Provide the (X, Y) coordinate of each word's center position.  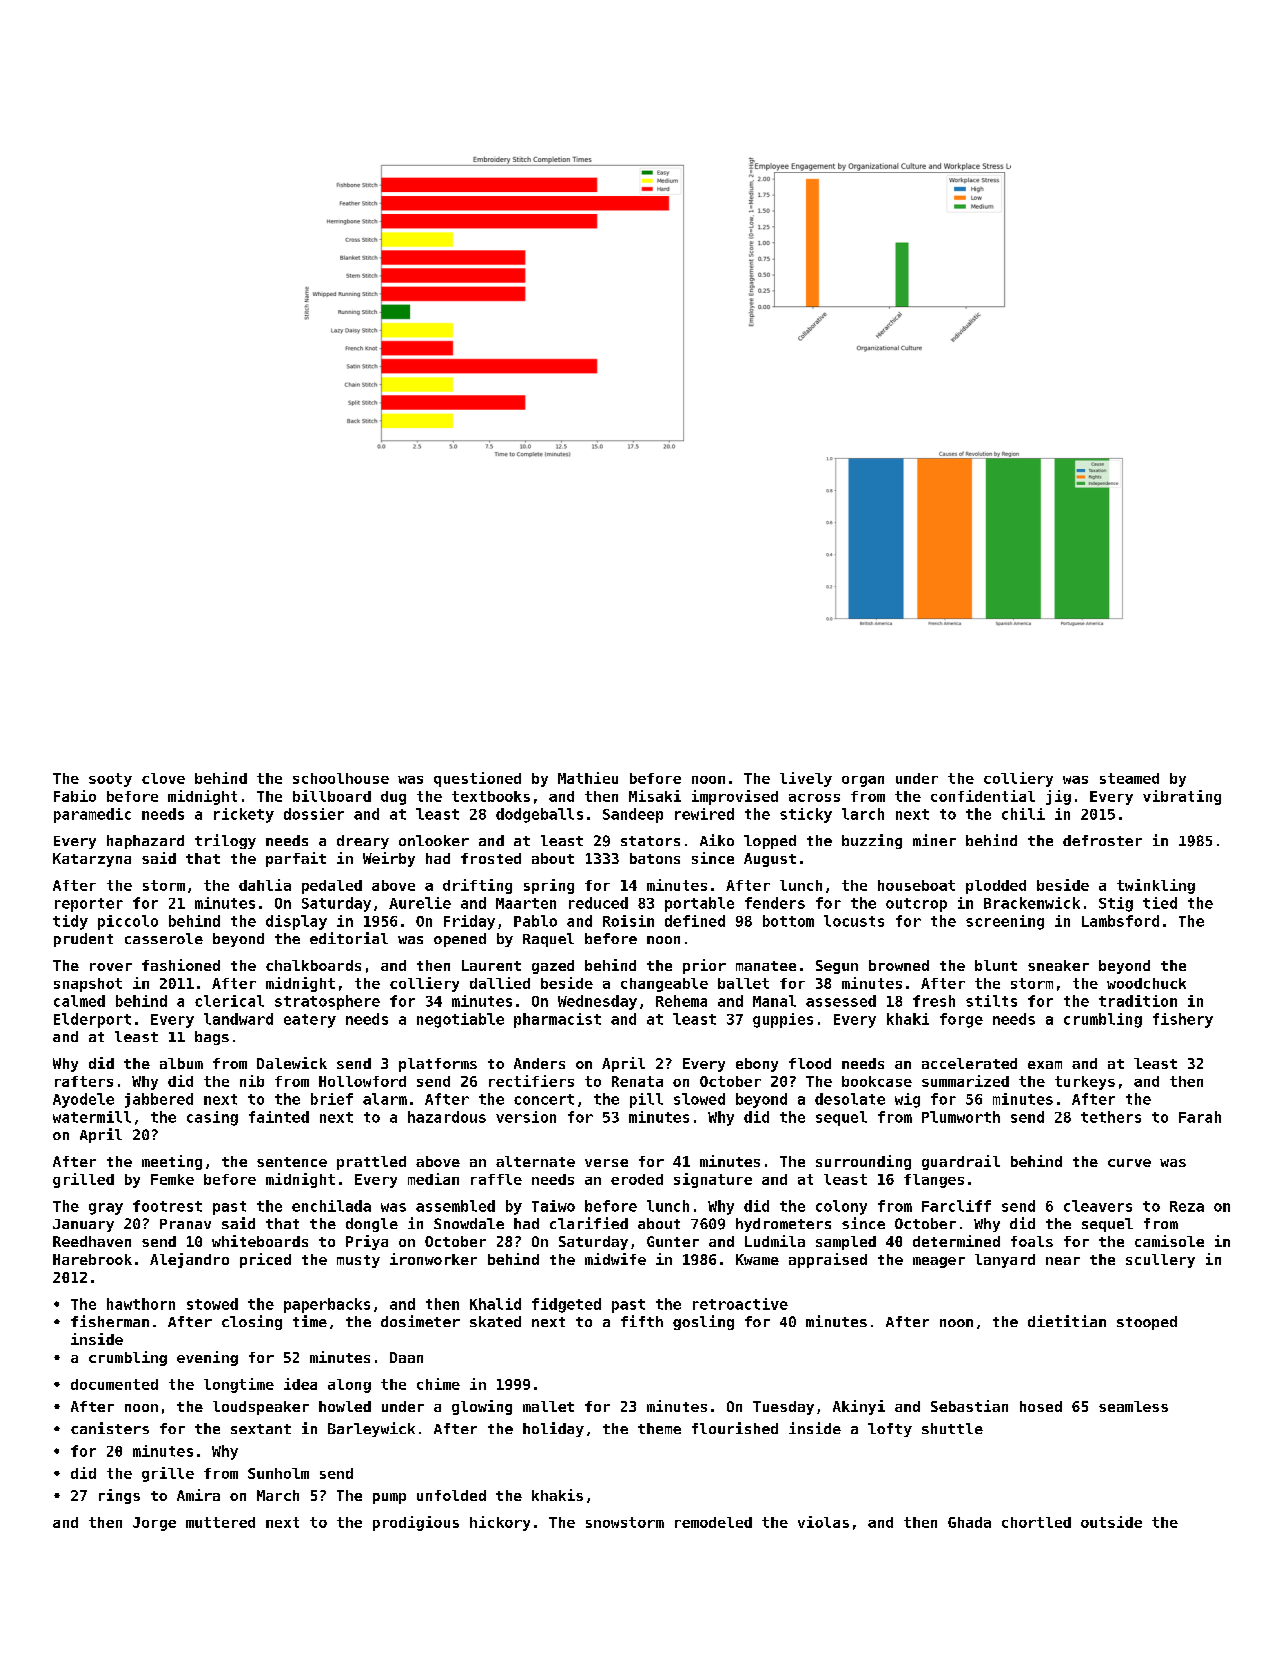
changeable (664, 985)
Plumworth (961, 1117)
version (526, 1117)
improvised (735, 797)
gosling (703, 1322)
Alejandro (189, 1260)
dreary (363, 842)
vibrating (1182, 797)
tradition (1138, 1001)
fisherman (110, 1321)
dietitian (1067, 1321)
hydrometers (783, 1225)
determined (956, 1241)
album (181, 1063)
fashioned (181, 965)
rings (119, 1496)
